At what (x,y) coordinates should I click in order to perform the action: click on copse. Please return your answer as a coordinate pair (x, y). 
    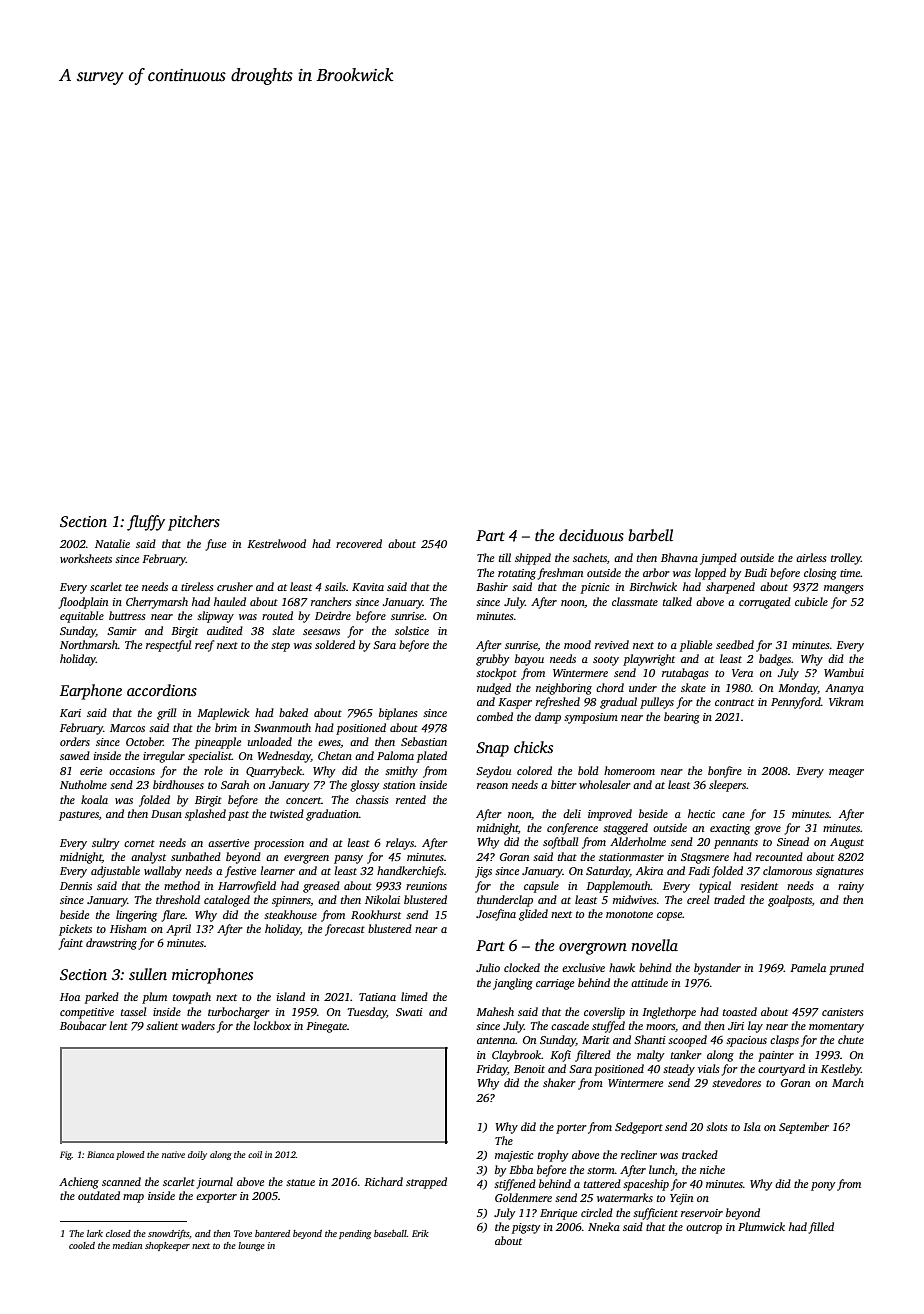
    Looking at the image, I should click on (670, 916).
